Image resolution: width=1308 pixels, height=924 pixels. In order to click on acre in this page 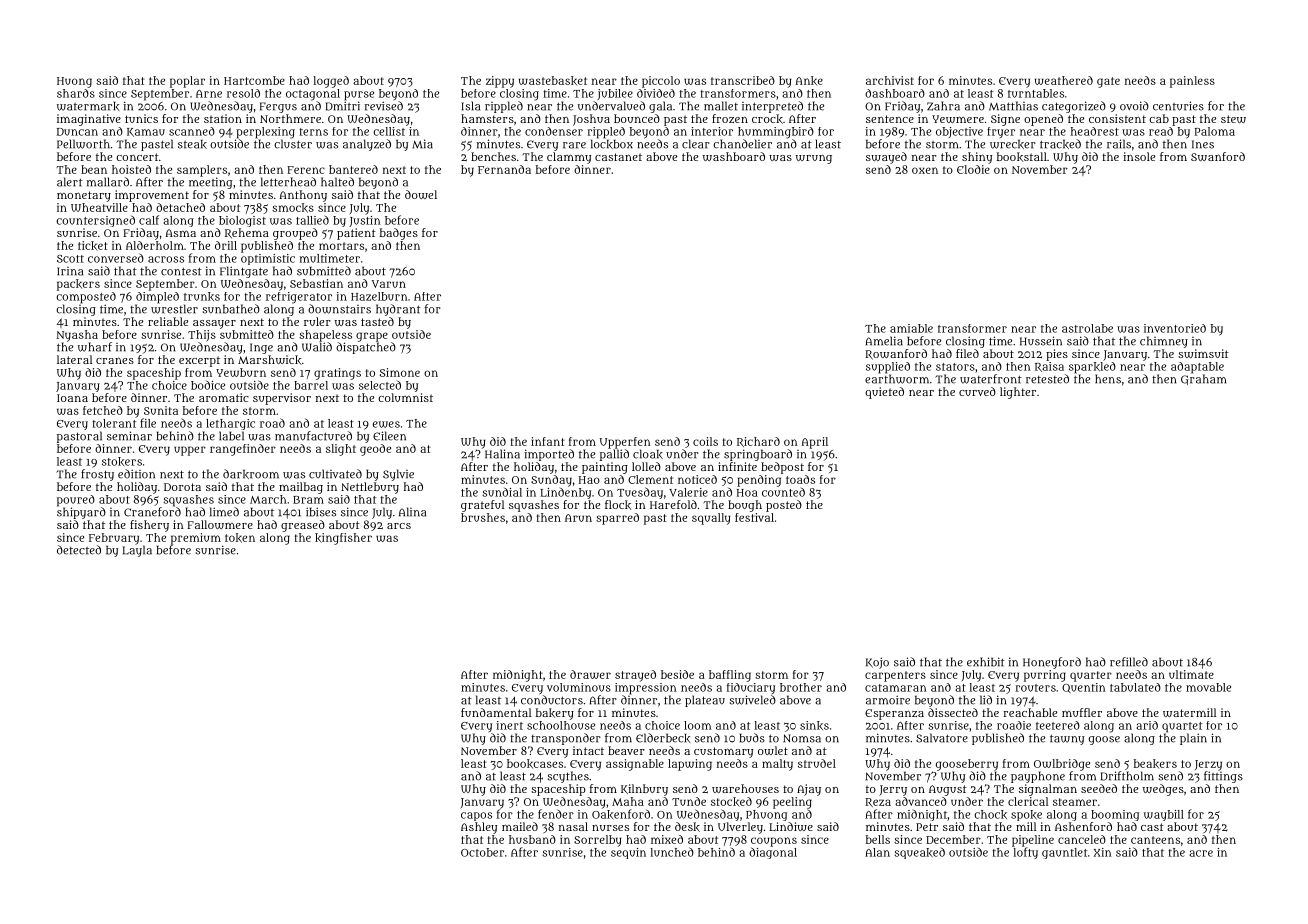, I will do `click(1201, 853)`.
